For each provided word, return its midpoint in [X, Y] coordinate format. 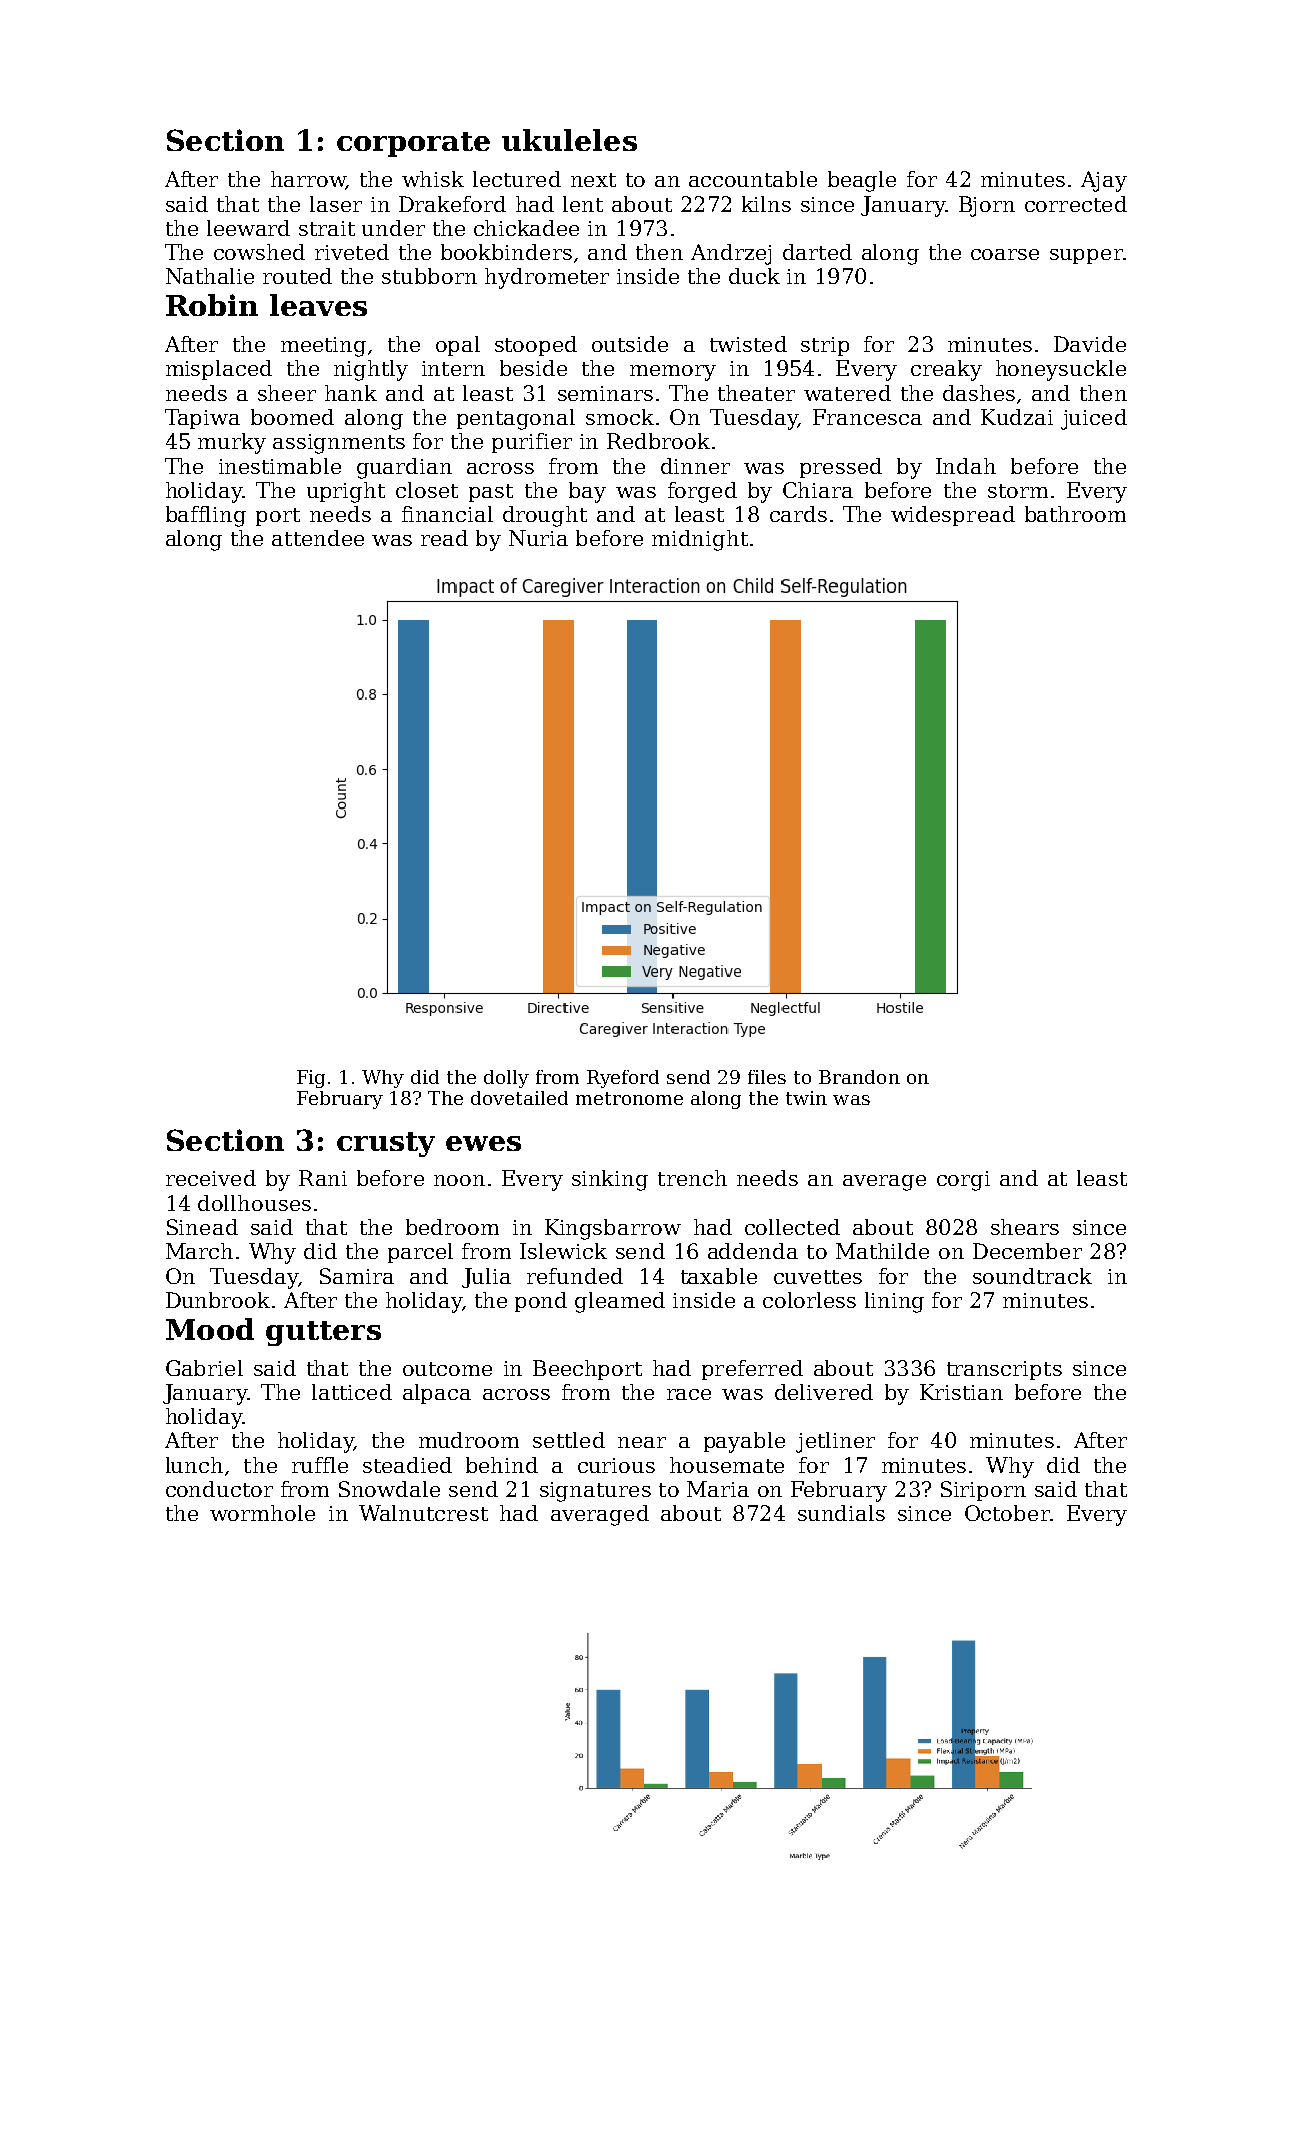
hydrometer [547, 278]
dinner [695, 466]
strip [825, 346]
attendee [318, 538]
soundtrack [1032, 1276]
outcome [447, 1369]
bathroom [1075, 514]
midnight [700, 540]
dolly [506, 1079]
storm [1018, 491]
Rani [323, 1178]
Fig [311, 1079]
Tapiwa [202, 419]
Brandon [859, 1077]
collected [792, 1227]
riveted [352, 252]
